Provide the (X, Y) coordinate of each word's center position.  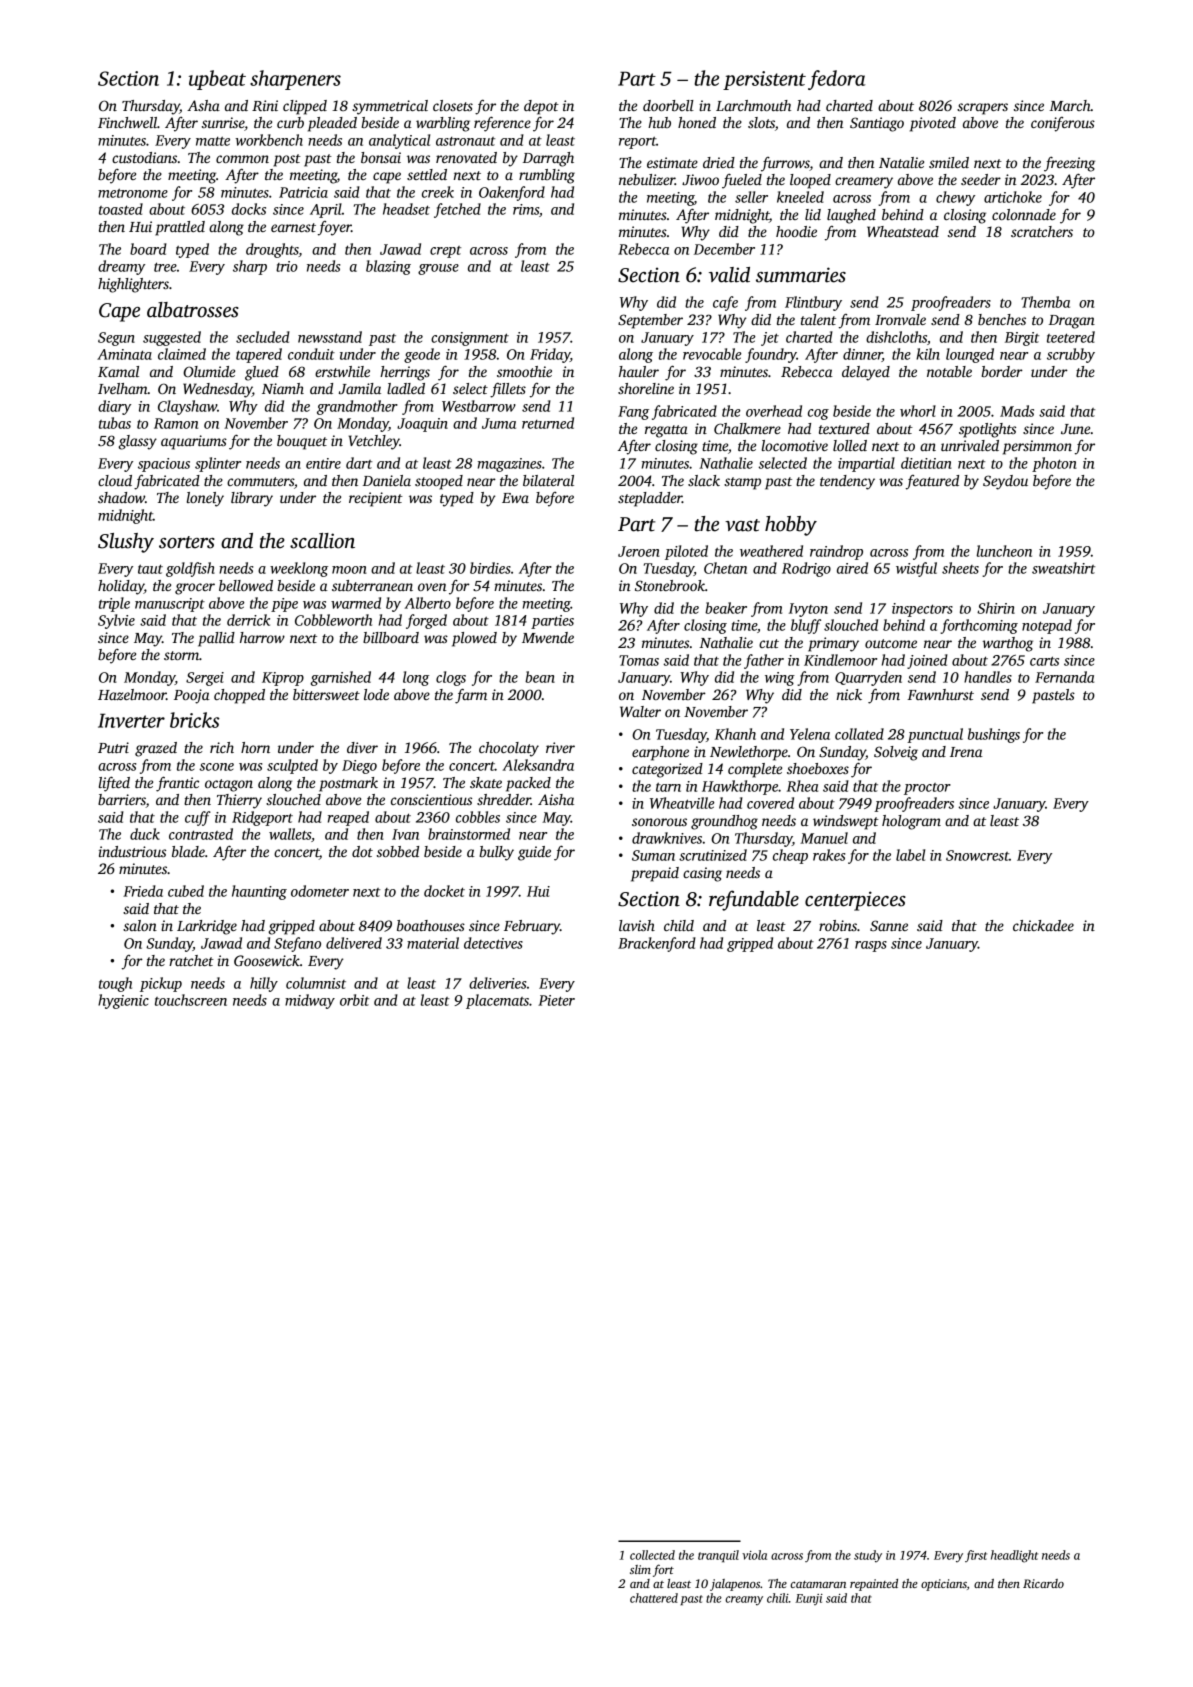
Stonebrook (670, 585)
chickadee (1043, 925)
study (868, 1556)
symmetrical (390, 107)
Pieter (556, 1000)
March (1070, 105)
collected (652, 1555)
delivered (354, 943)
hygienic (123, 1001)
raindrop (836, 552)
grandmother (357, 407)
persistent (764, 80)
